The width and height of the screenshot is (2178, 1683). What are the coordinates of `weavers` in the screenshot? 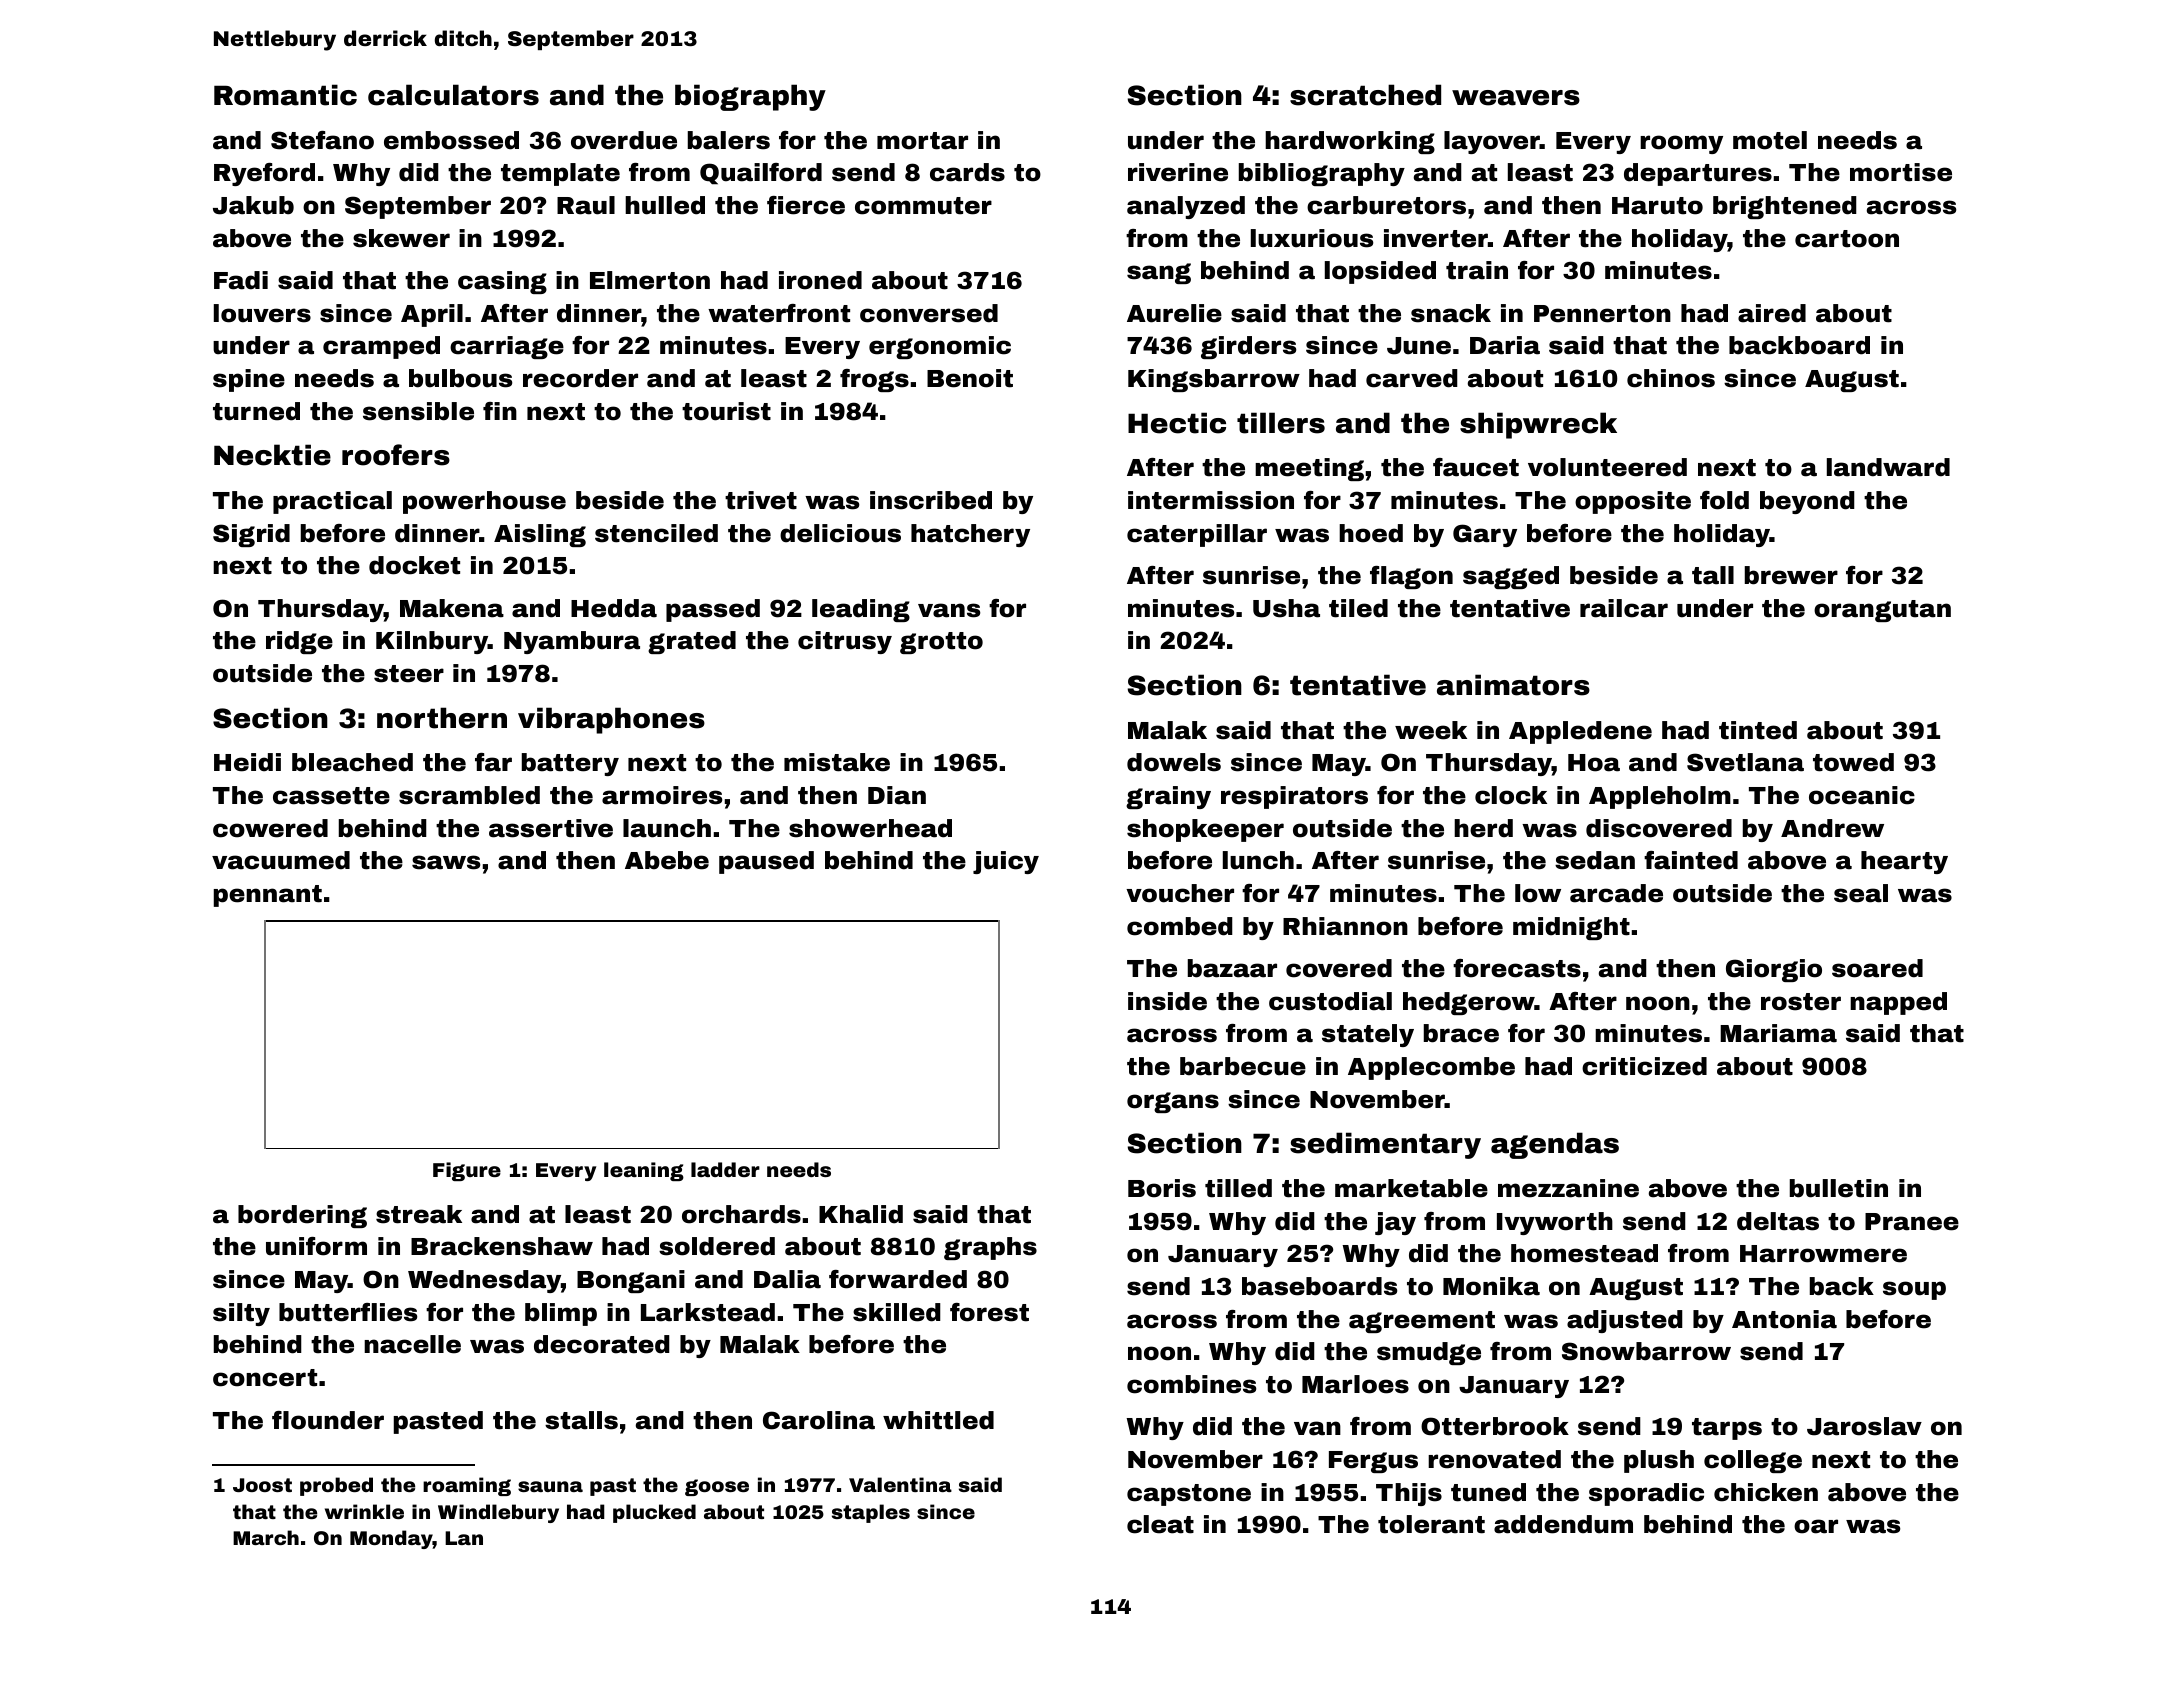 It's located at (1516, 98).
